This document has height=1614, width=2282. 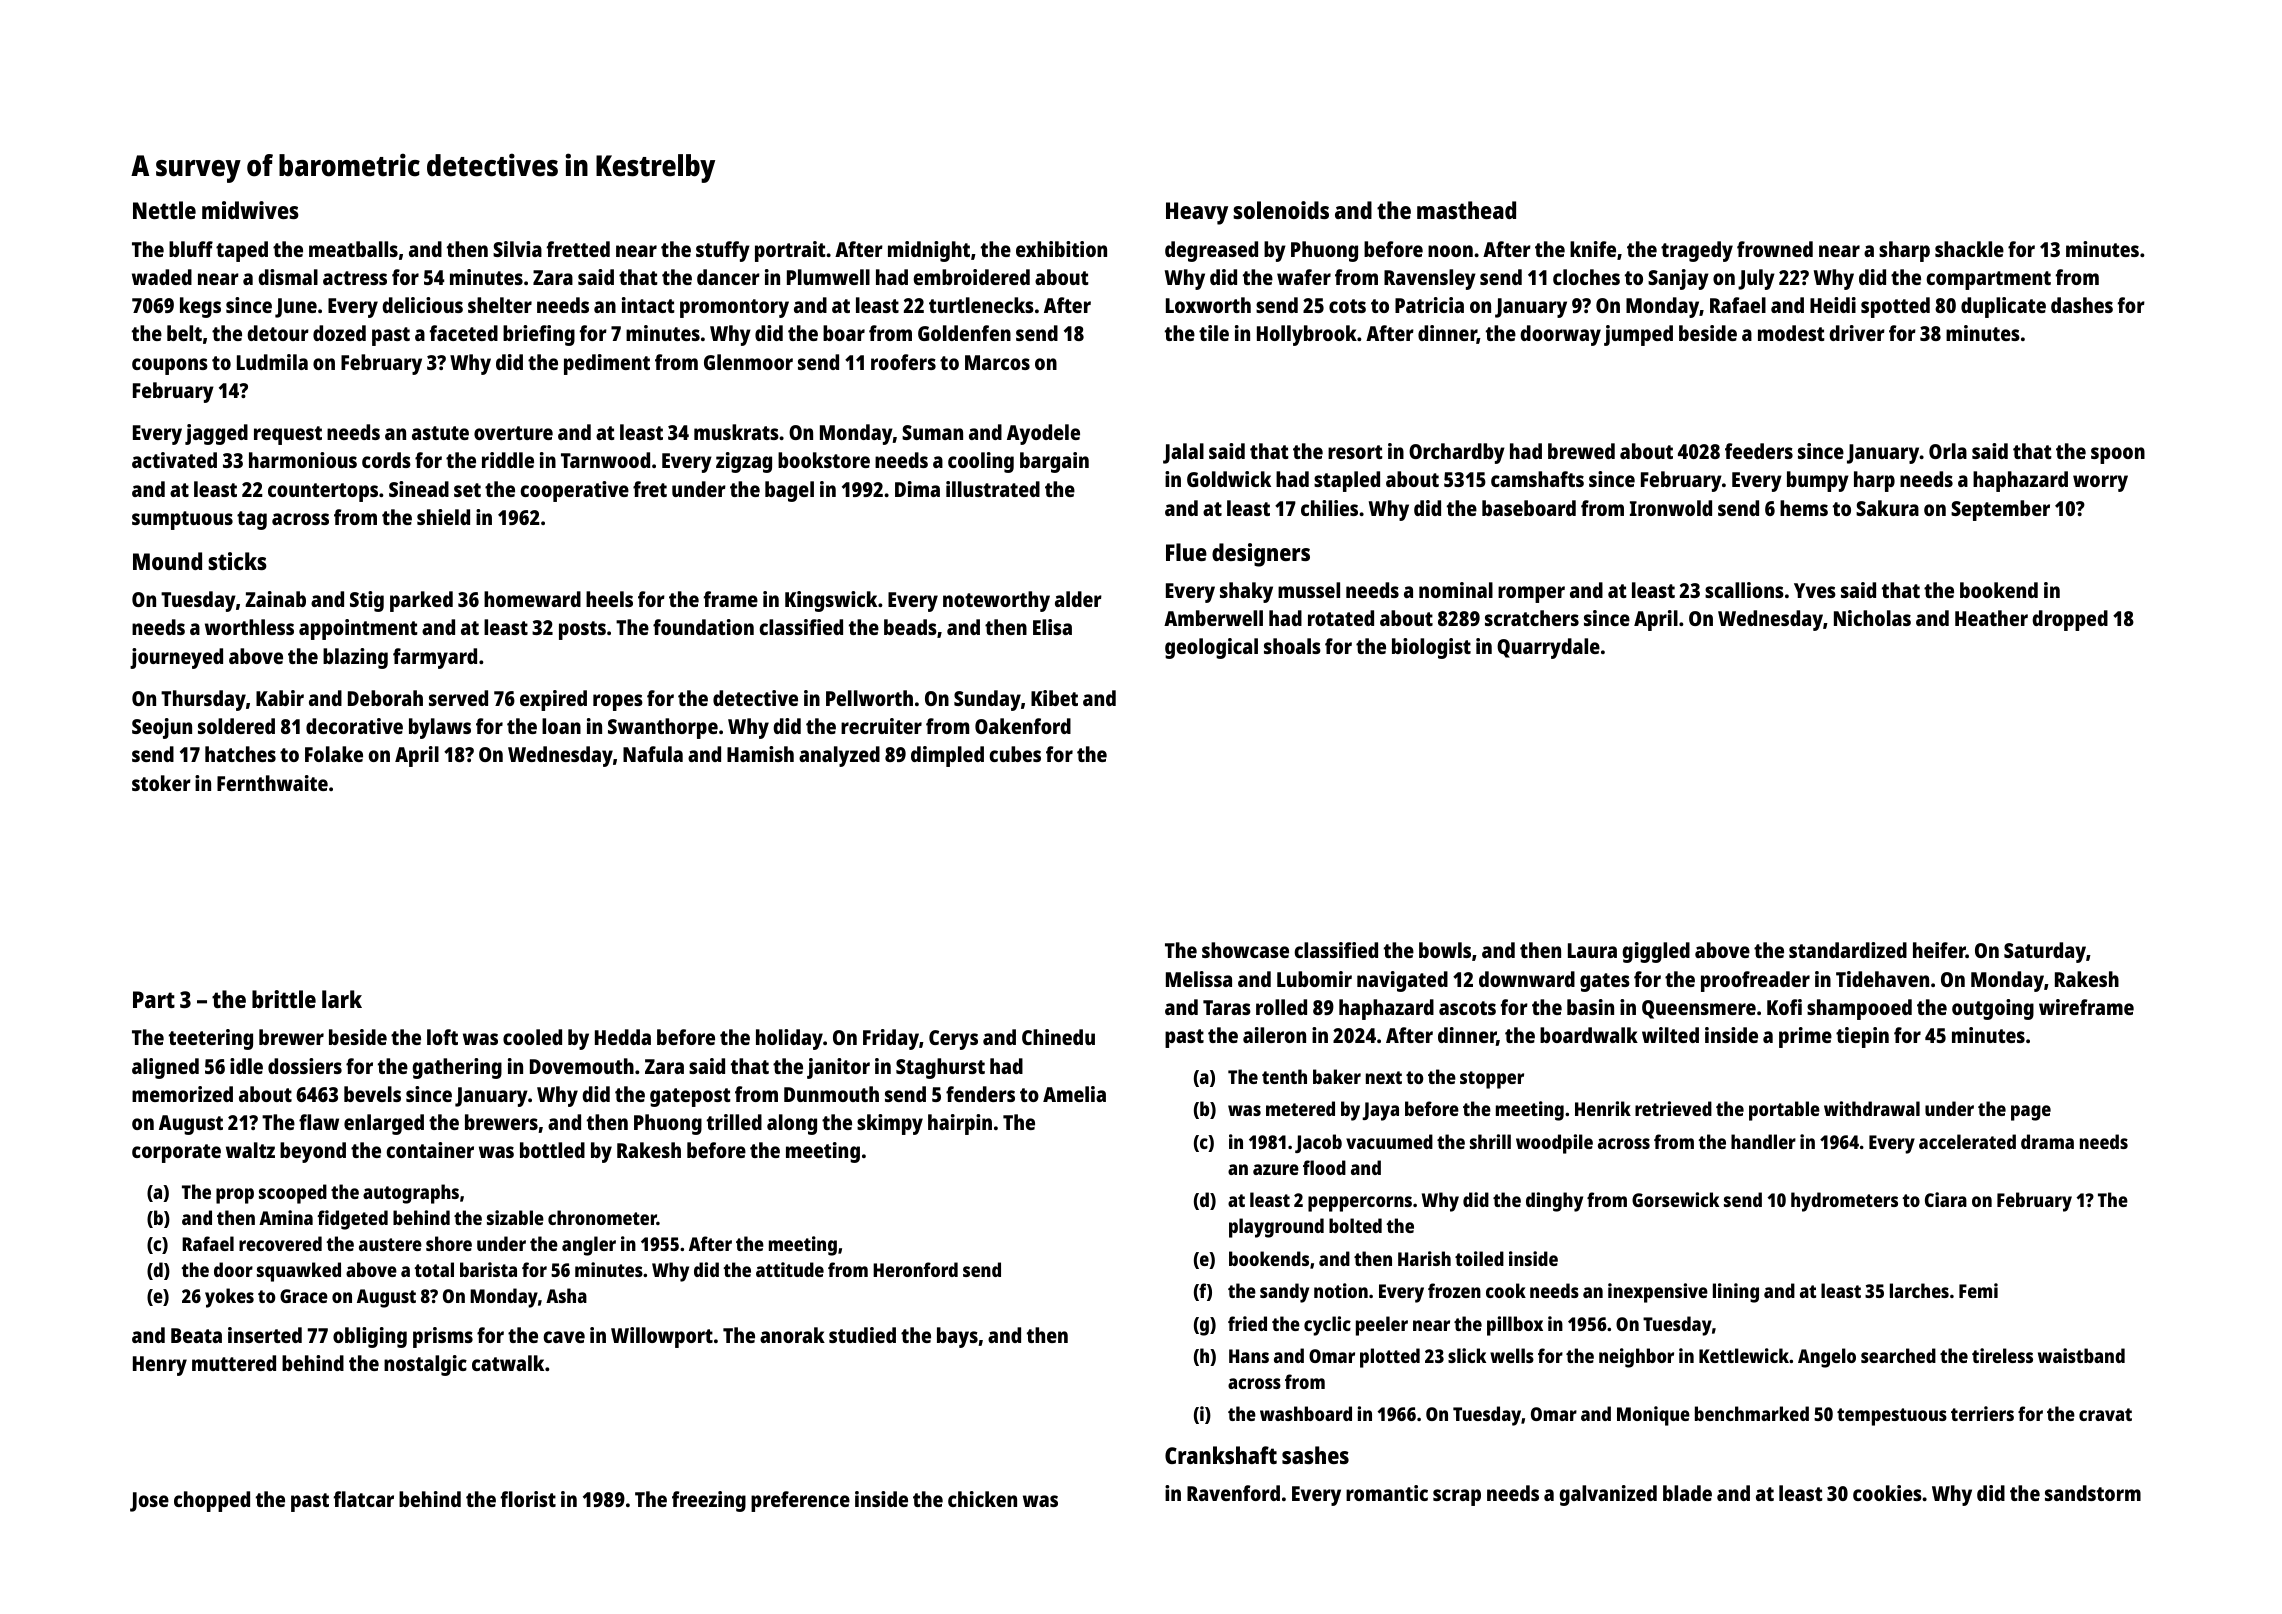 I want to click on gatepost, so click(x=690, y=1097).
